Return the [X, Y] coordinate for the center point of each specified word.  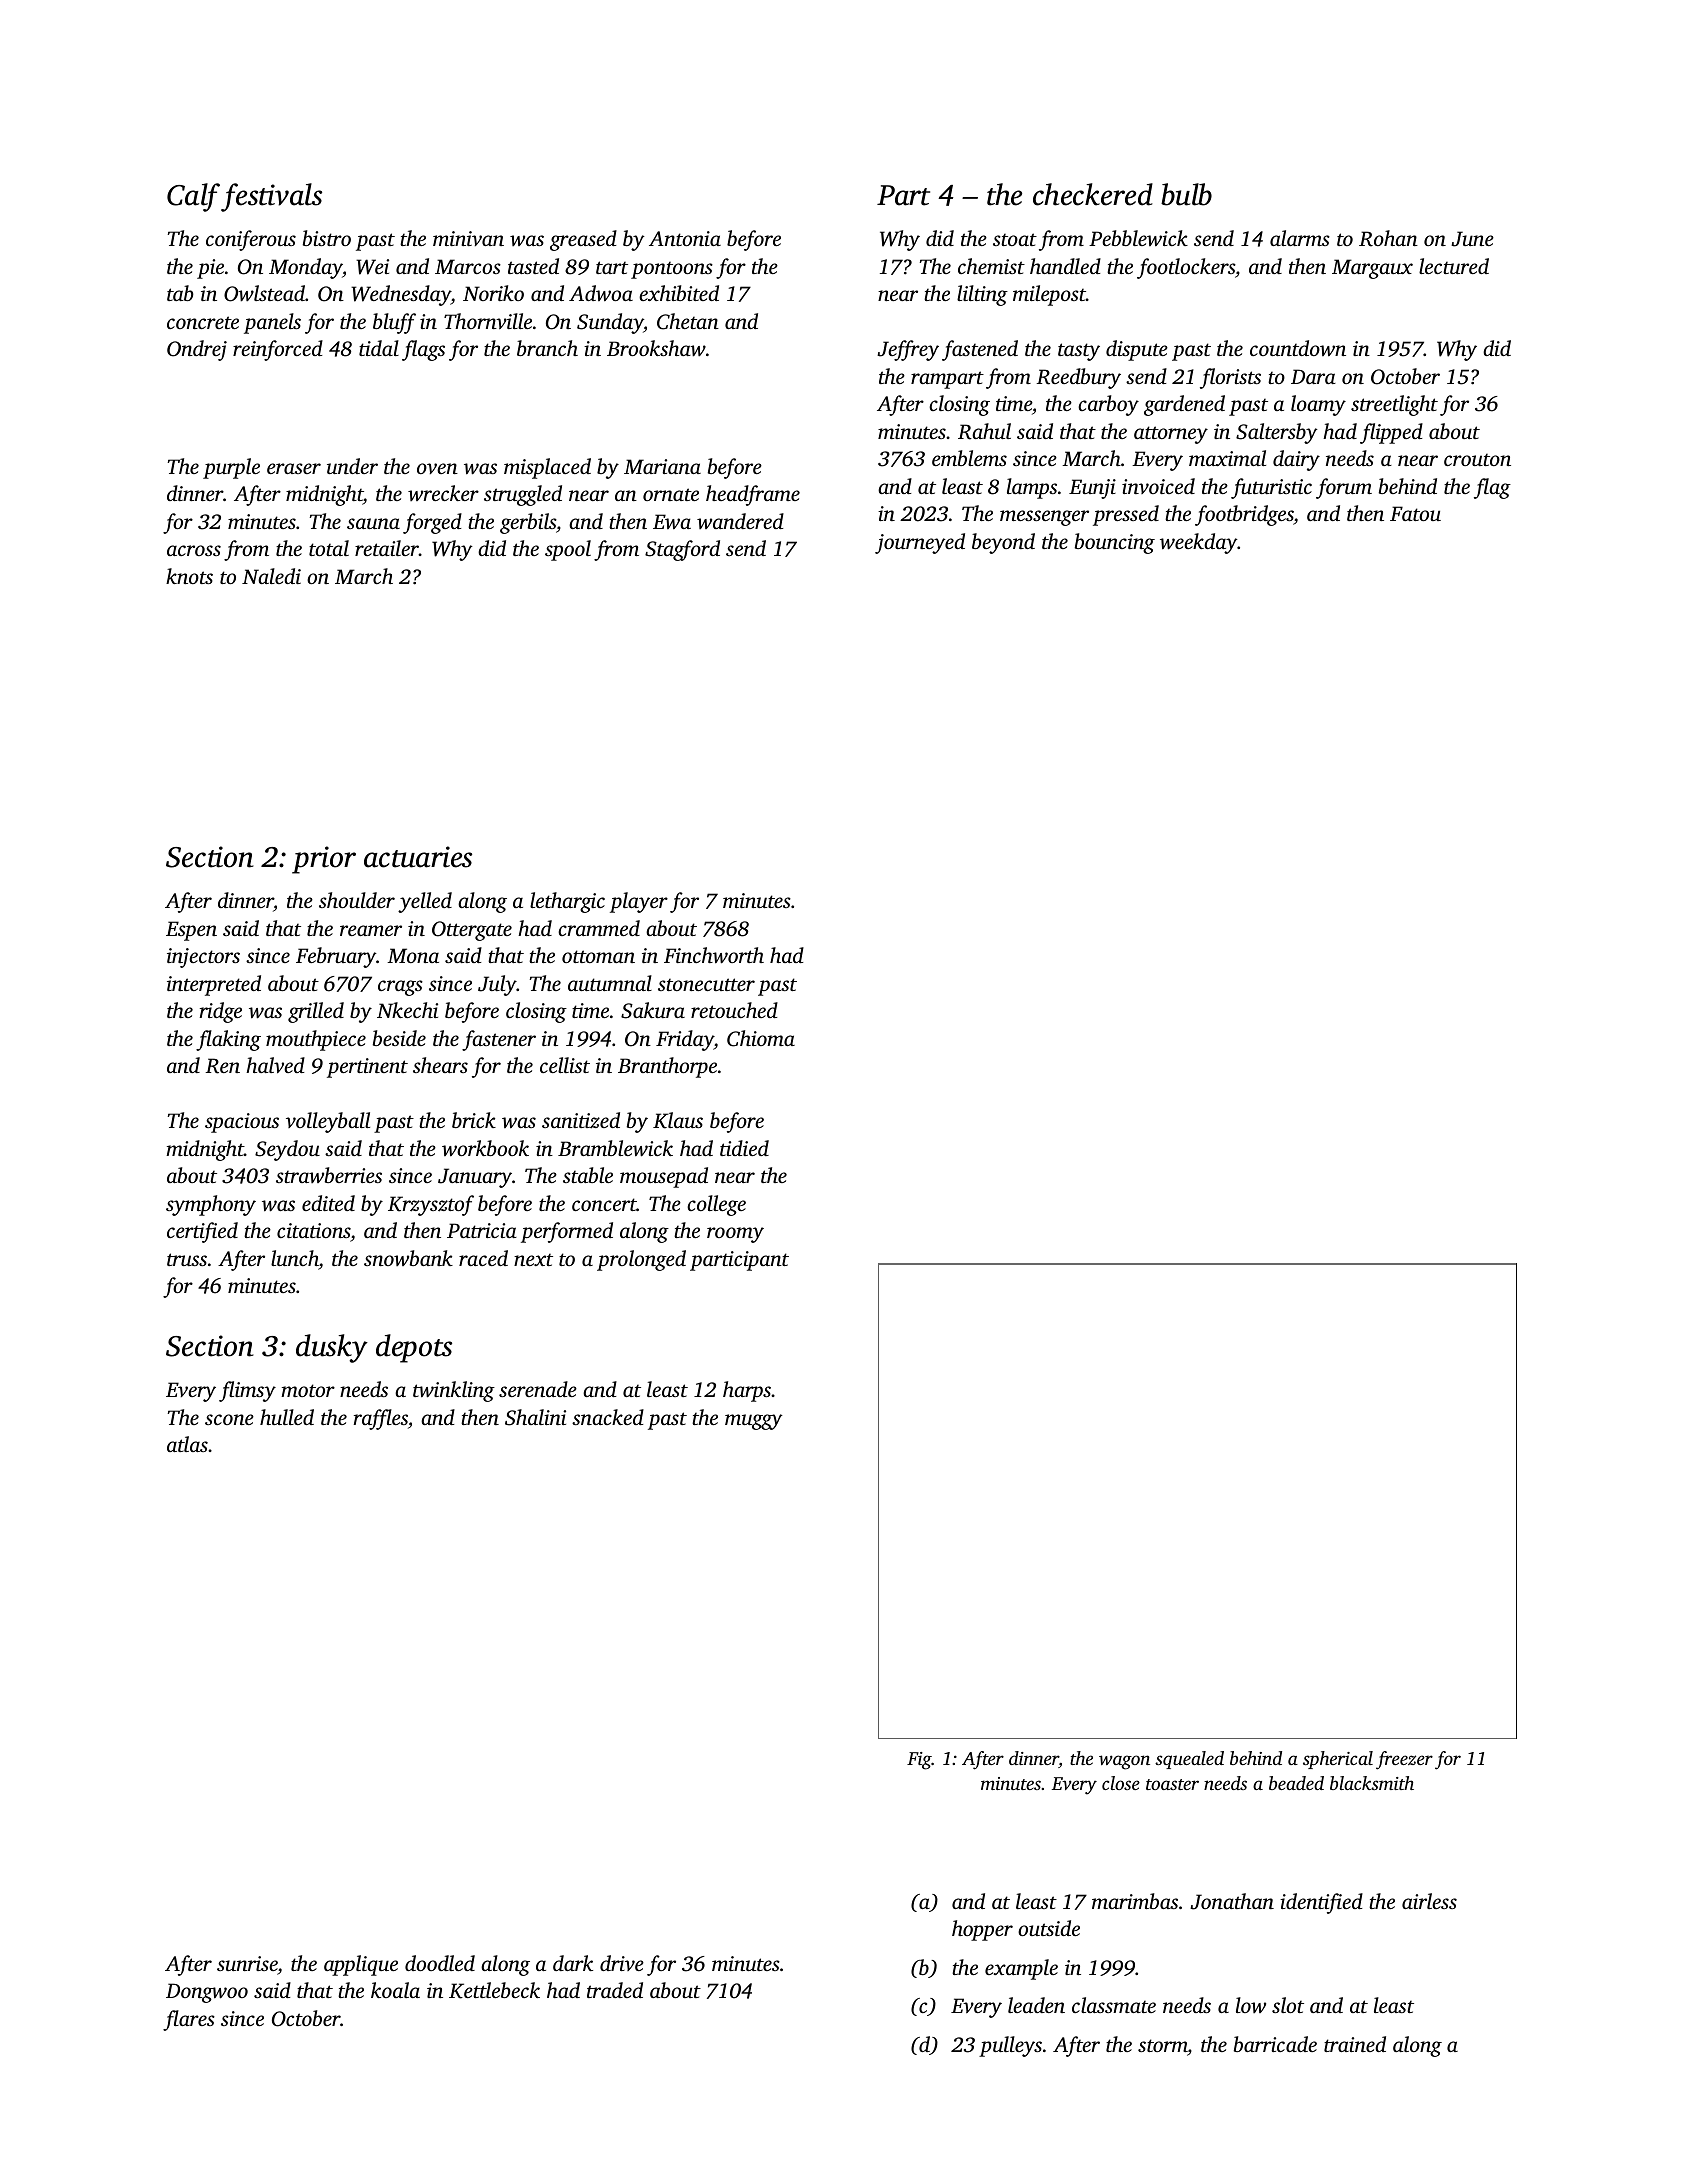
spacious [242, 1123]
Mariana [662, 466]
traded [615, 1990]
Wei [372, 267]
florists [1230, 378]
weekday [1199, 543]
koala [395, 1990]
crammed [599, 928]
